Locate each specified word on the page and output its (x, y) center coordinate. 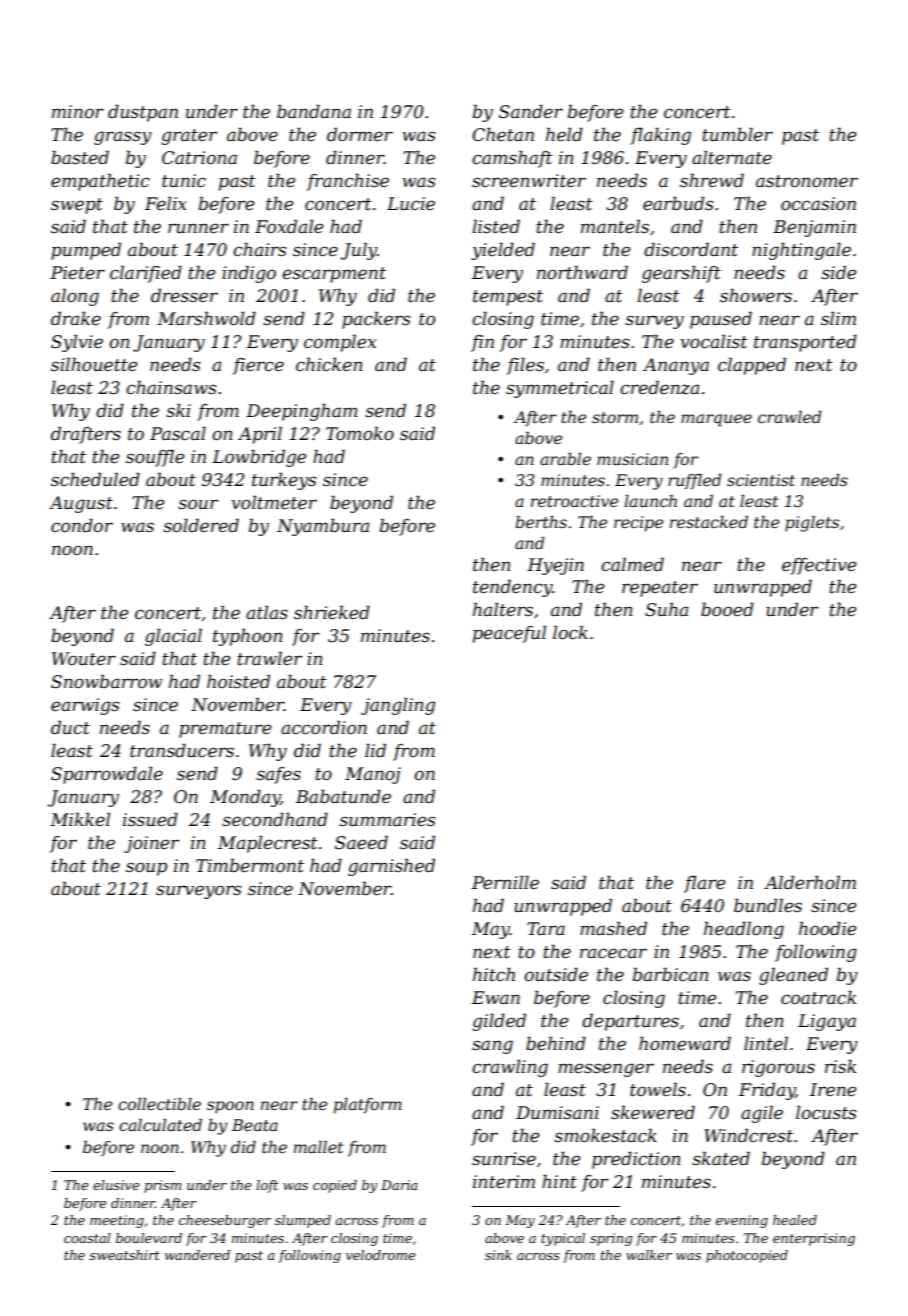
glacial (173, 637)
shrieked (332, 612)
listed (496, 226)
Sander (531, 111)
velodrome (381, 1255)
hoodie (827, 928)
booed (727, 609)
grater (189, 137)
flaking (660, 136)
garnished (391, 867)
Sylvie (77, 343)
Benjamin (814, 228)
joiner (151, 844)
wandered (197, 1255)
